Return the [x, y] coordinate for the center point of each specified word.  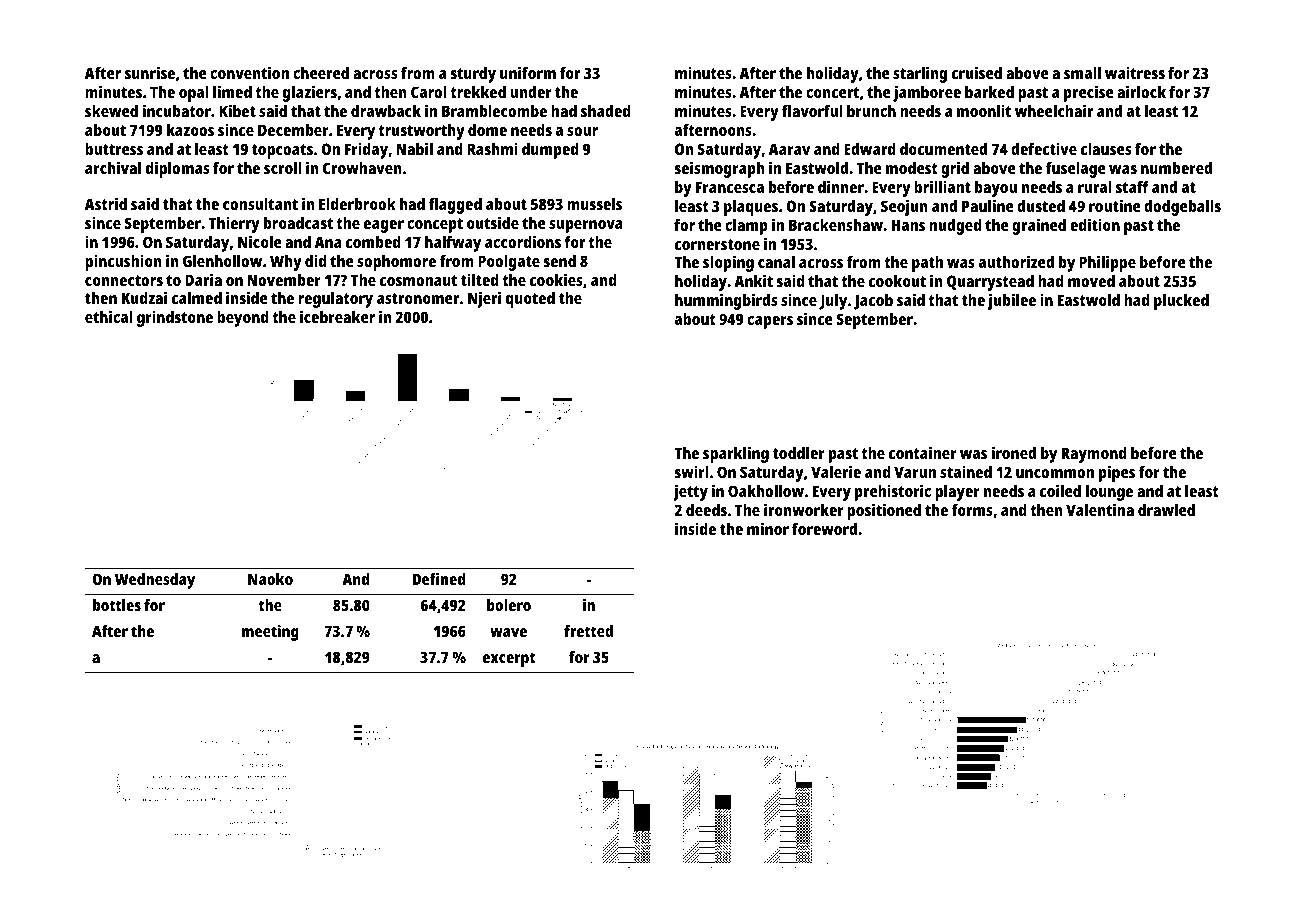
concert [832, 92]
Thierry [234, 224]
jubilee [1012, 301]
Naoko [270, 579]
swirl [691, 471]
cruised [977, 72]
